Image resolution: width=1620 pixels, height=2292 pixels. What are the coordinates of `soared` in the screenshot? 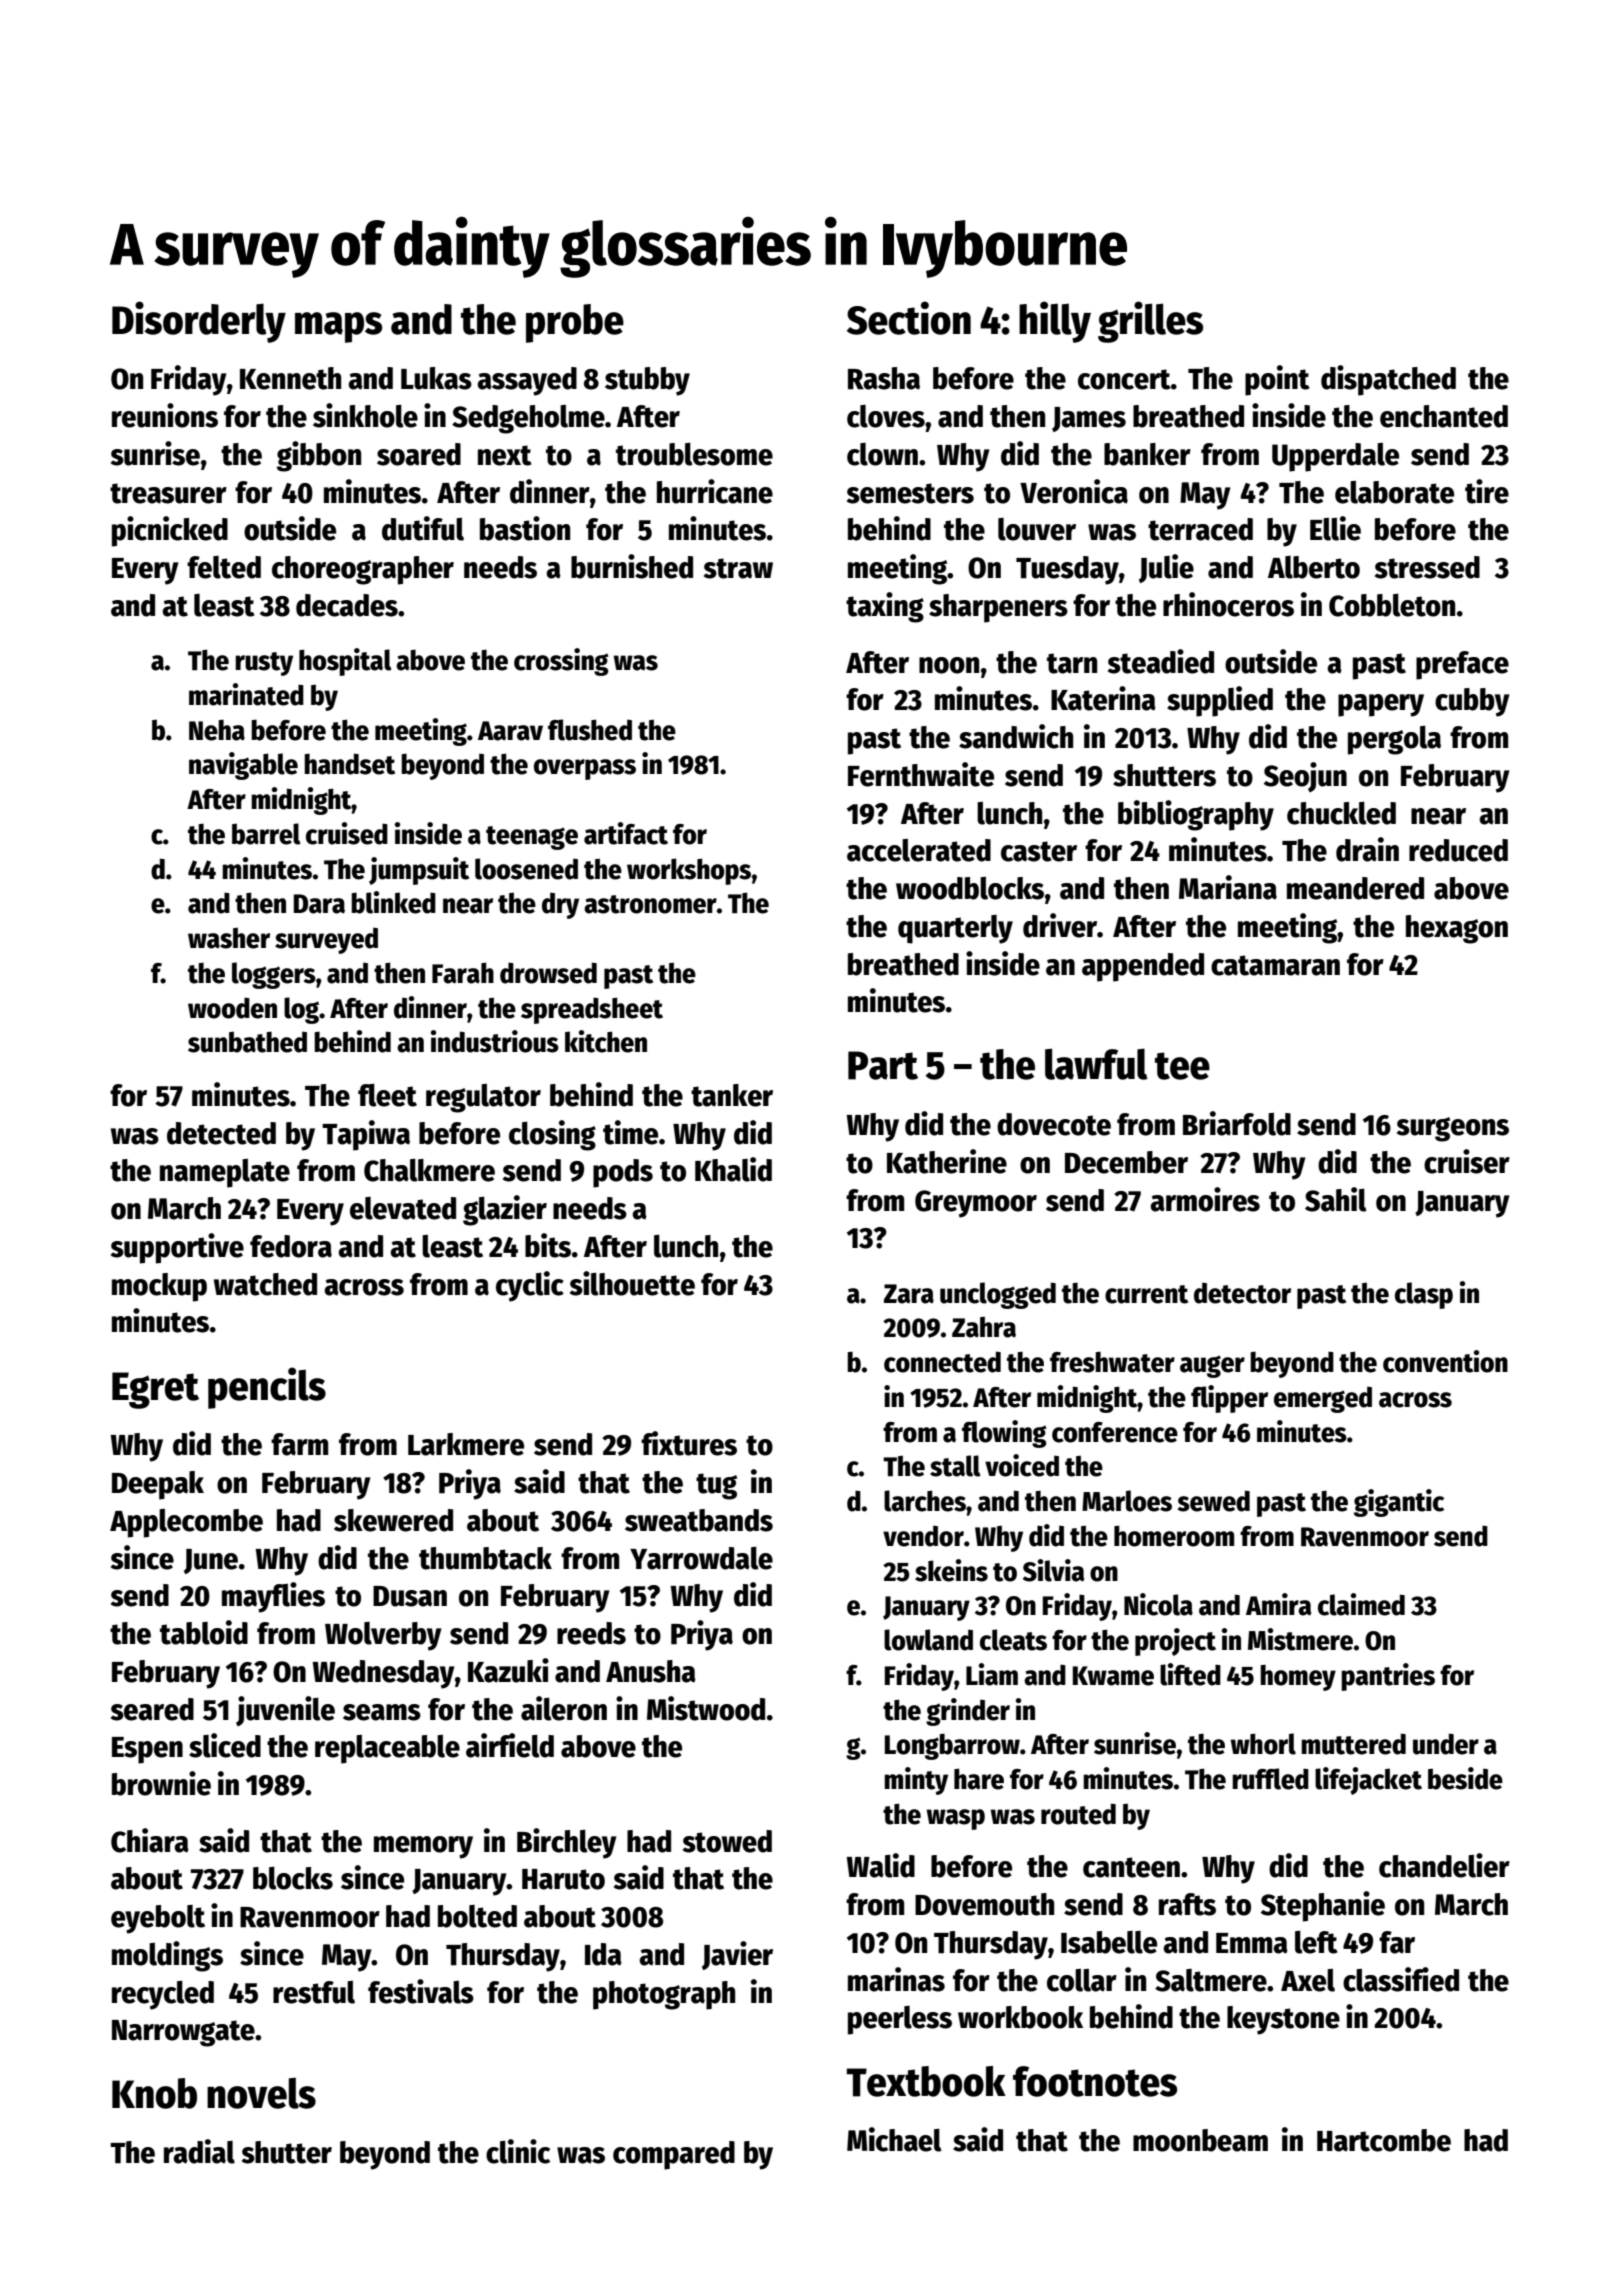 It's located at (419, 454).
